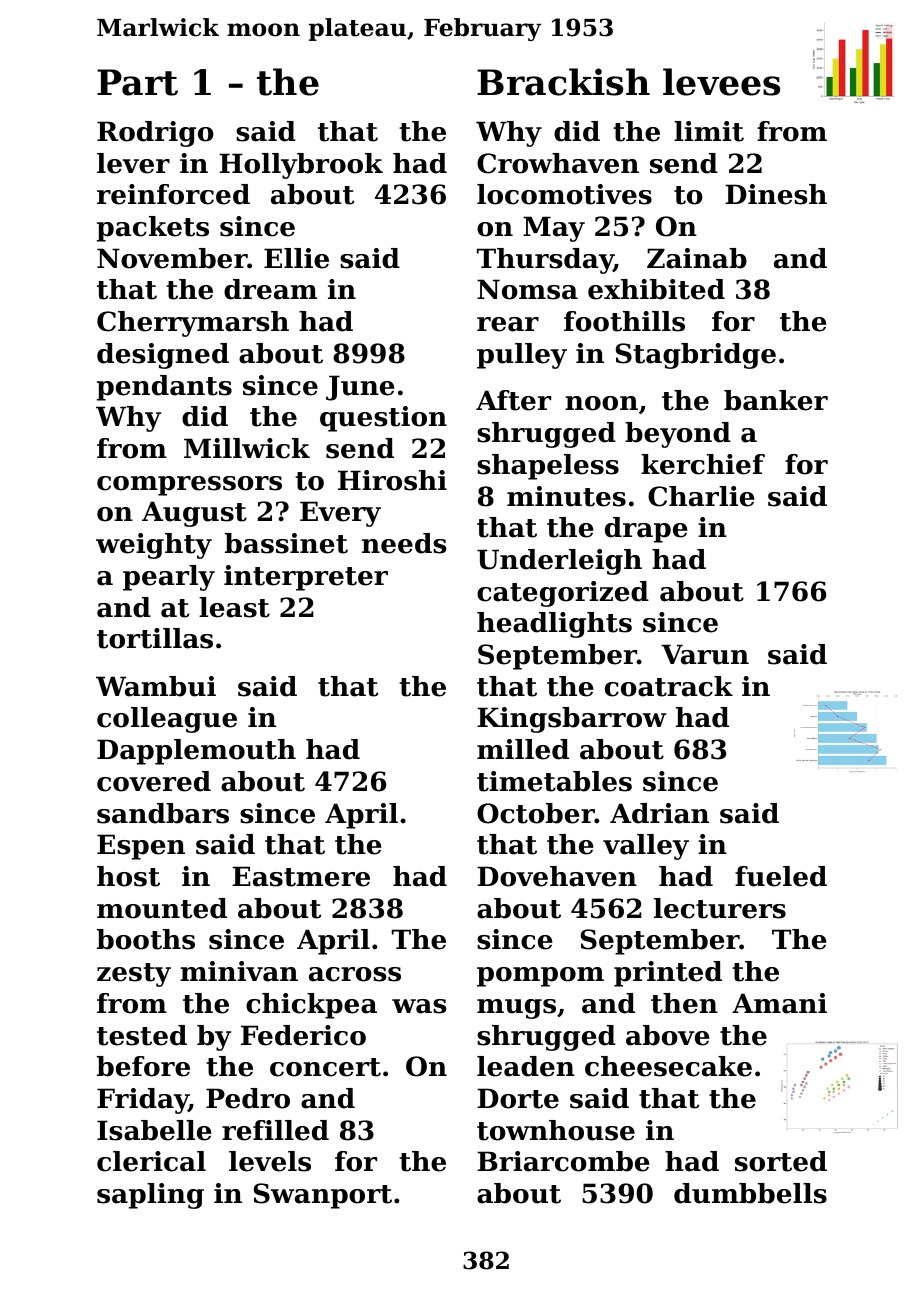 The image size is (924, 1311). What do you see at coordinates (167, 720) in the screenshot?
I see `colleague` at bounding box center [167, 720].
